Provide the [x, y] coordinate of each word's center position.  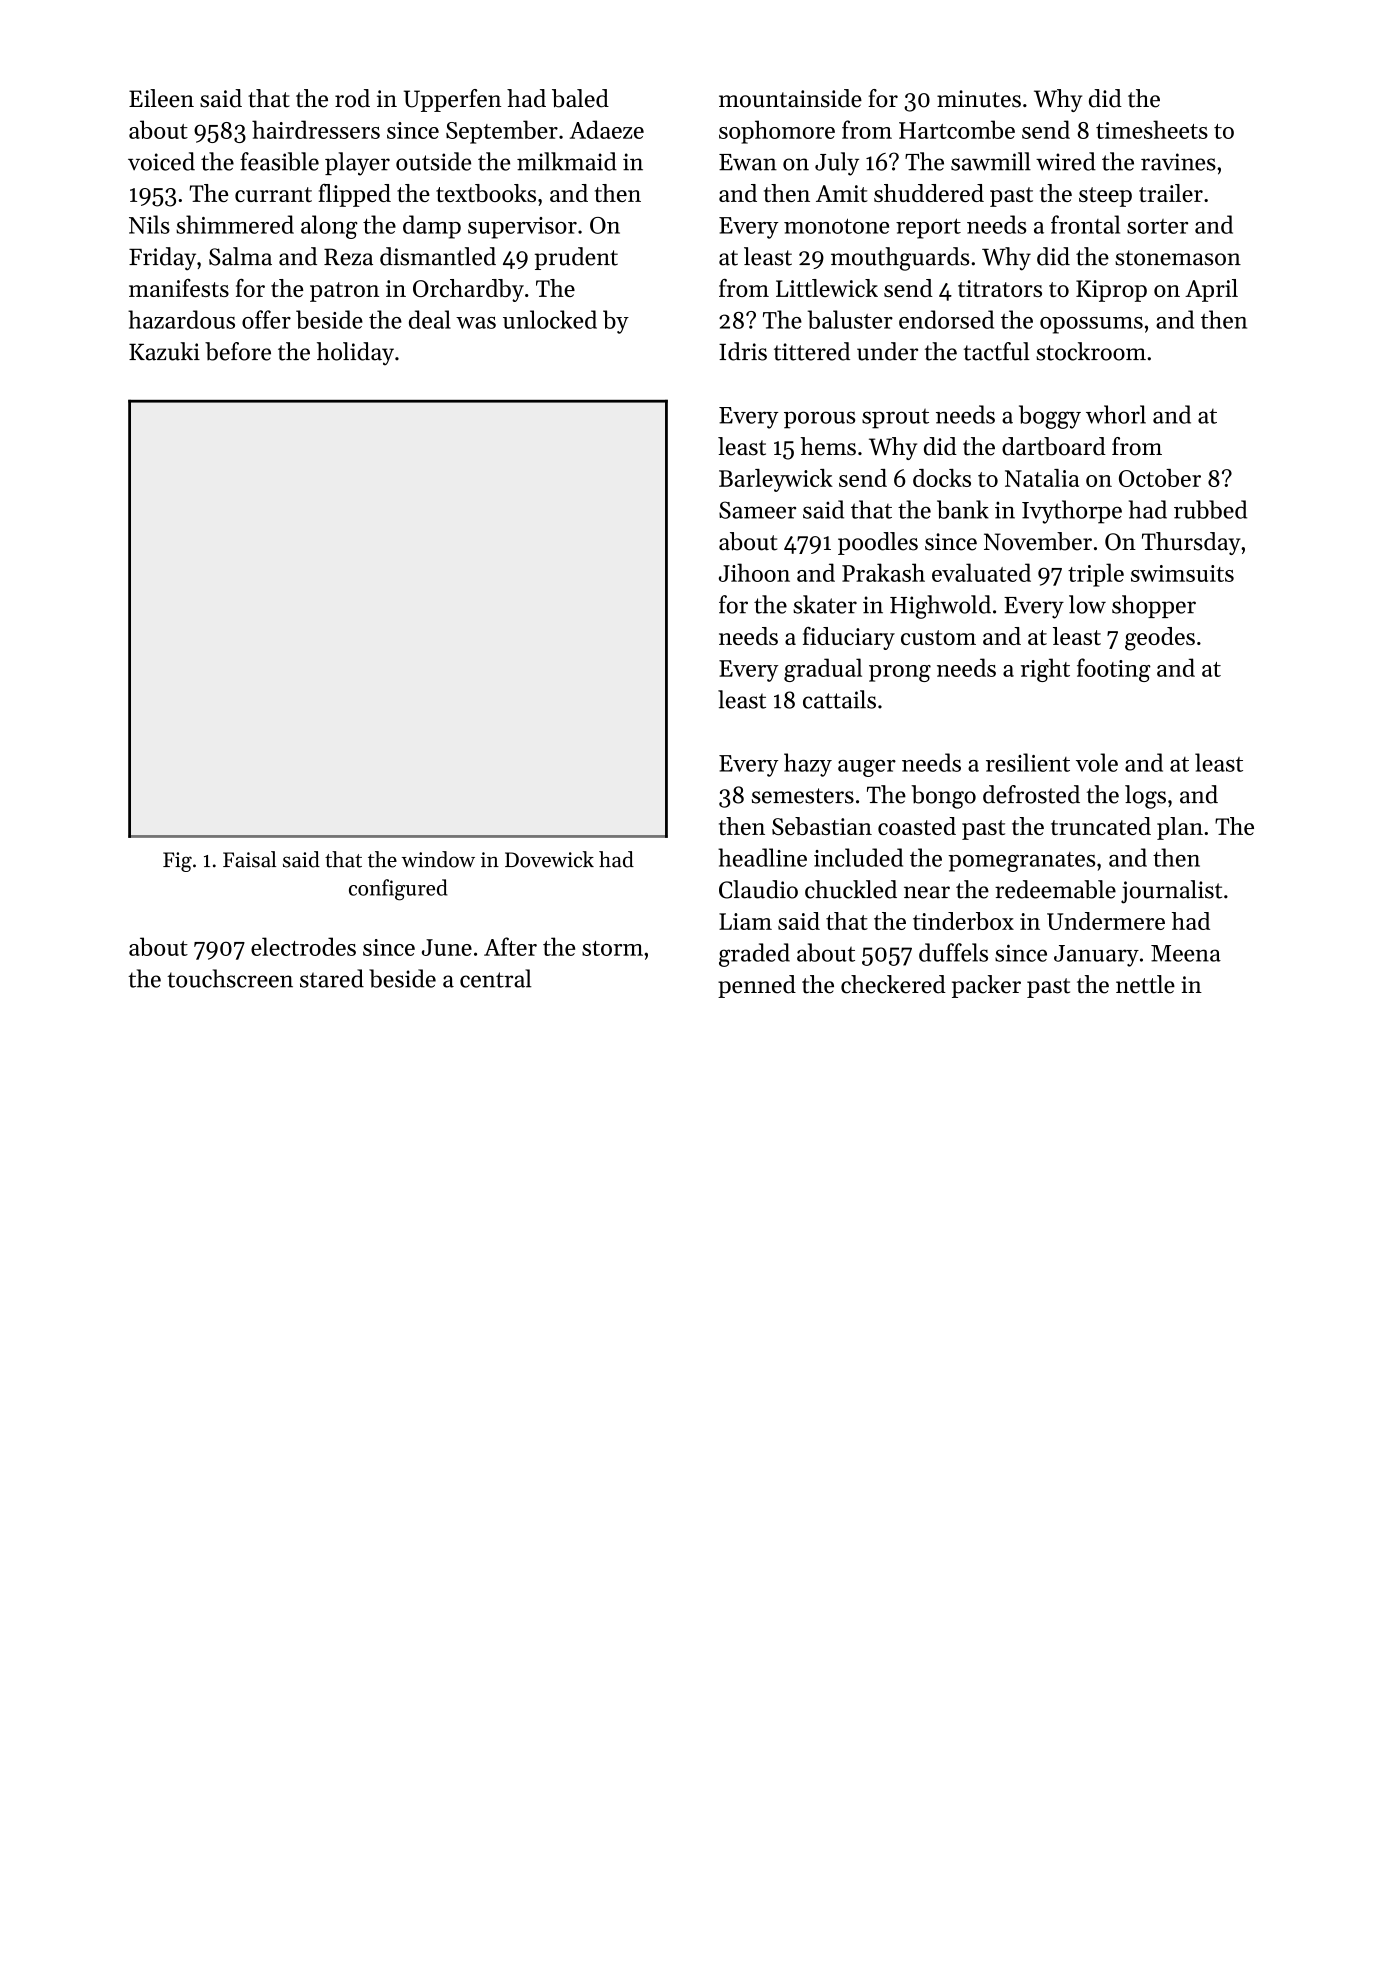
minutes [979, 99]
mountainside [790, 98]
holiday [355, 353]
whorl [1116, 414]
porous [819, 420]
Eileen [161, 98]
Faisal [249, 859]
